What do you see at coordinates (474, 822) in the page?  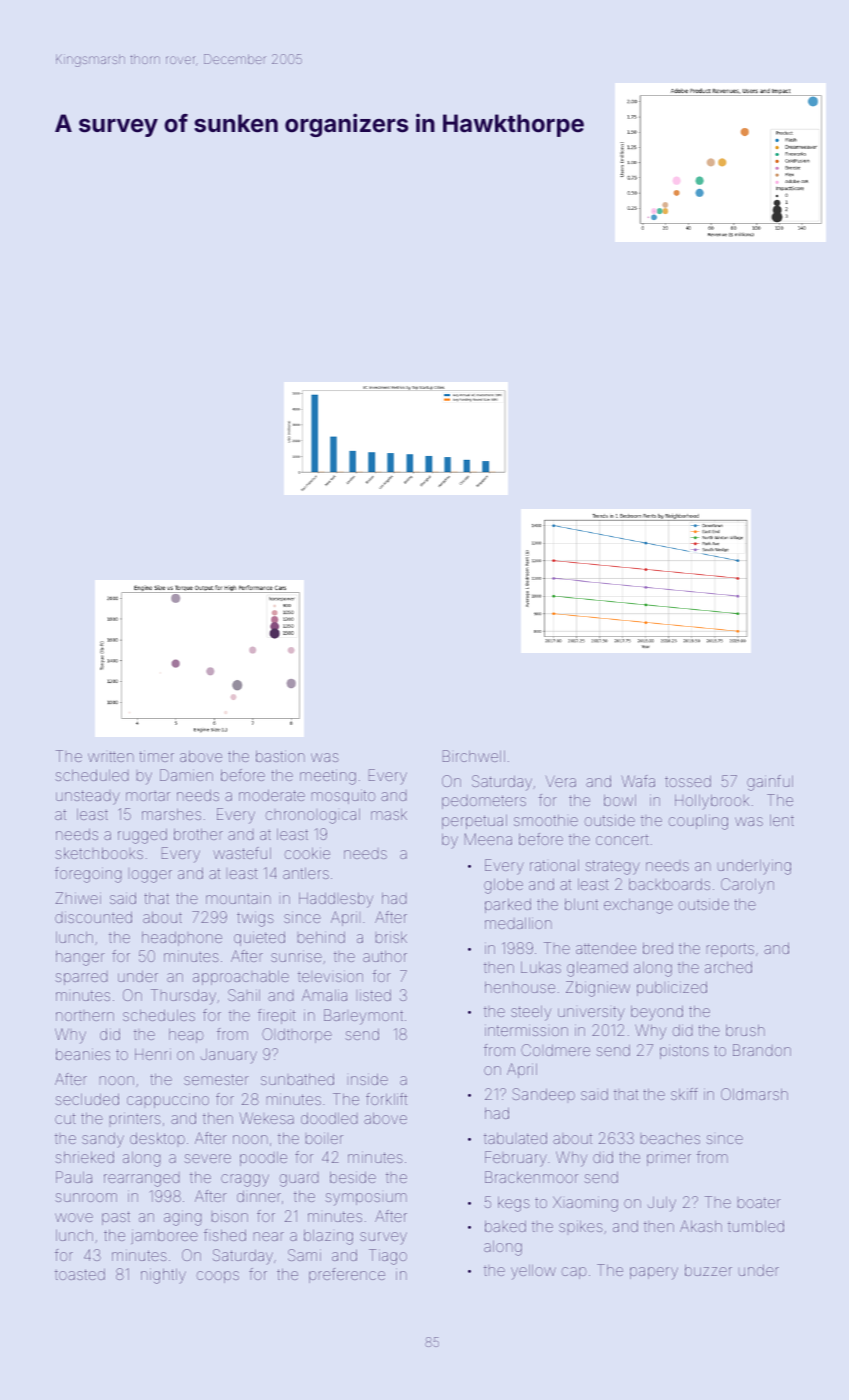 I see `perpetual` at bounding box center [474, 822].
